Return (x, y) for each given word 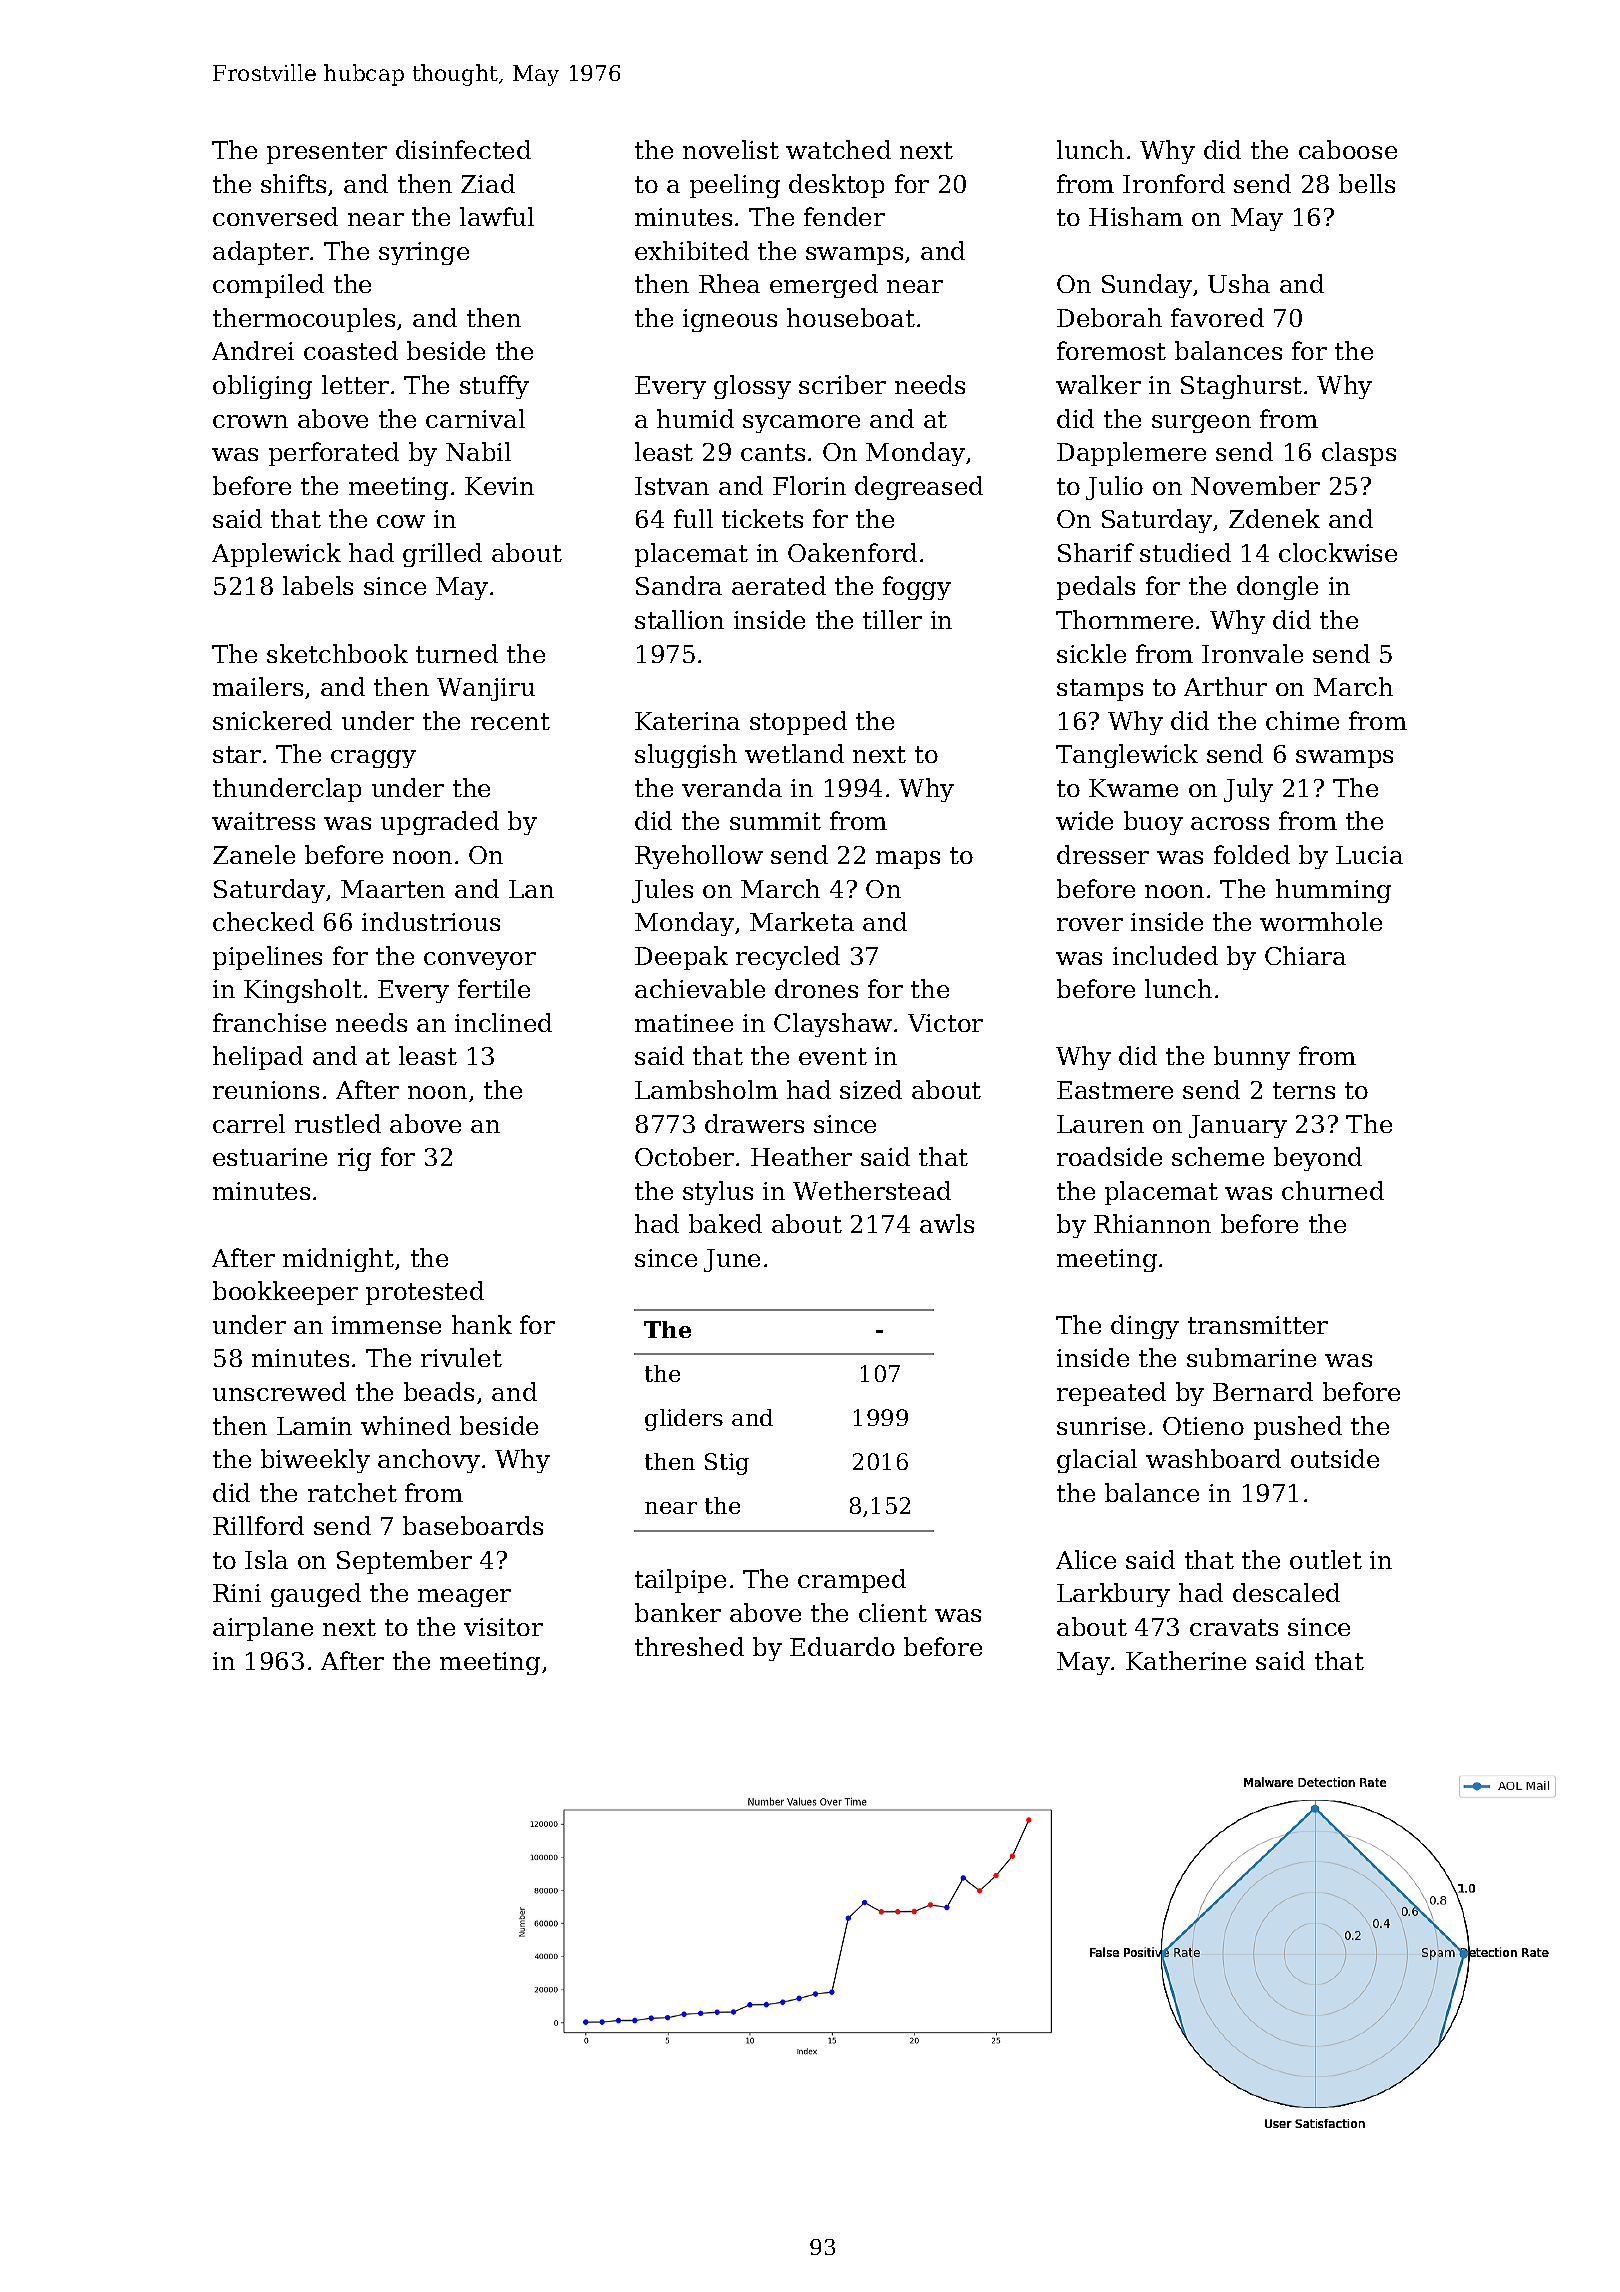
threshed (689, 1646)
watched (838, 149)
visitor (503, 1627)
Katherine (1186, 1660)
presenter (327, 153)
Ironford (1174, 183)
